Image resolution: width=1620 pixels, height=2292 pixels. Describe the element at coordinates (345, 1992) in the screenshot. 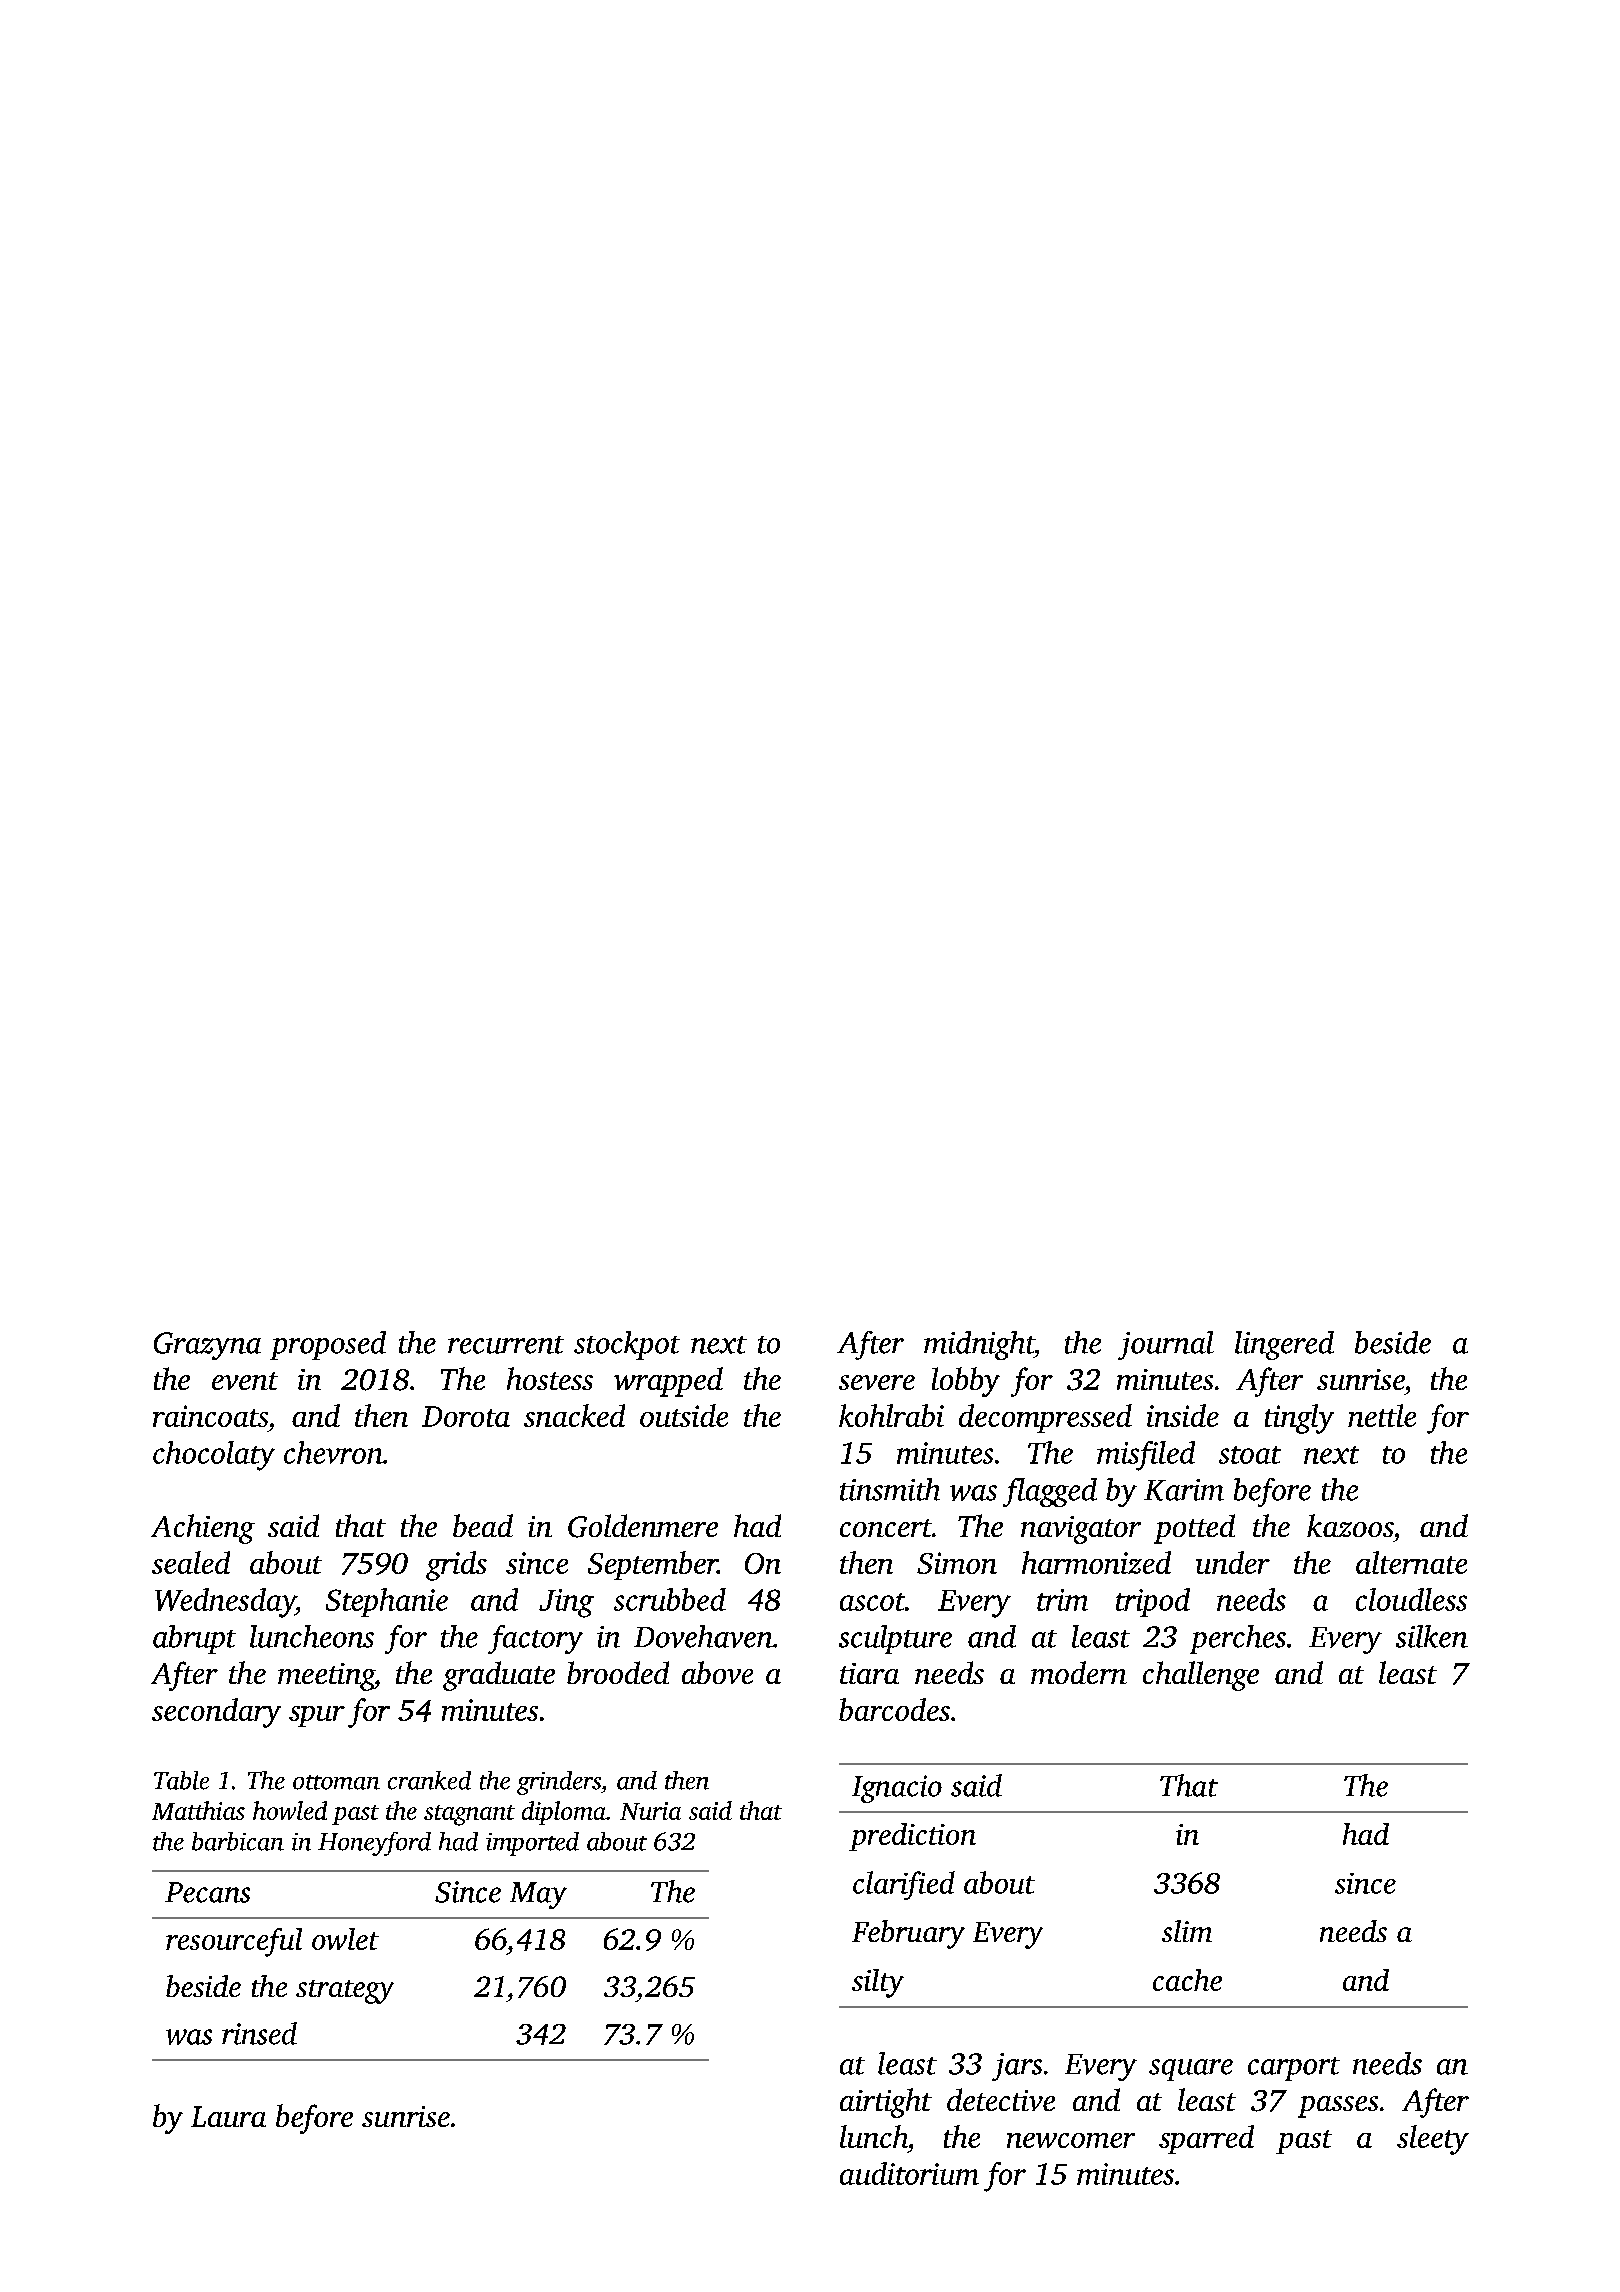

I see `strategy` at that location.
